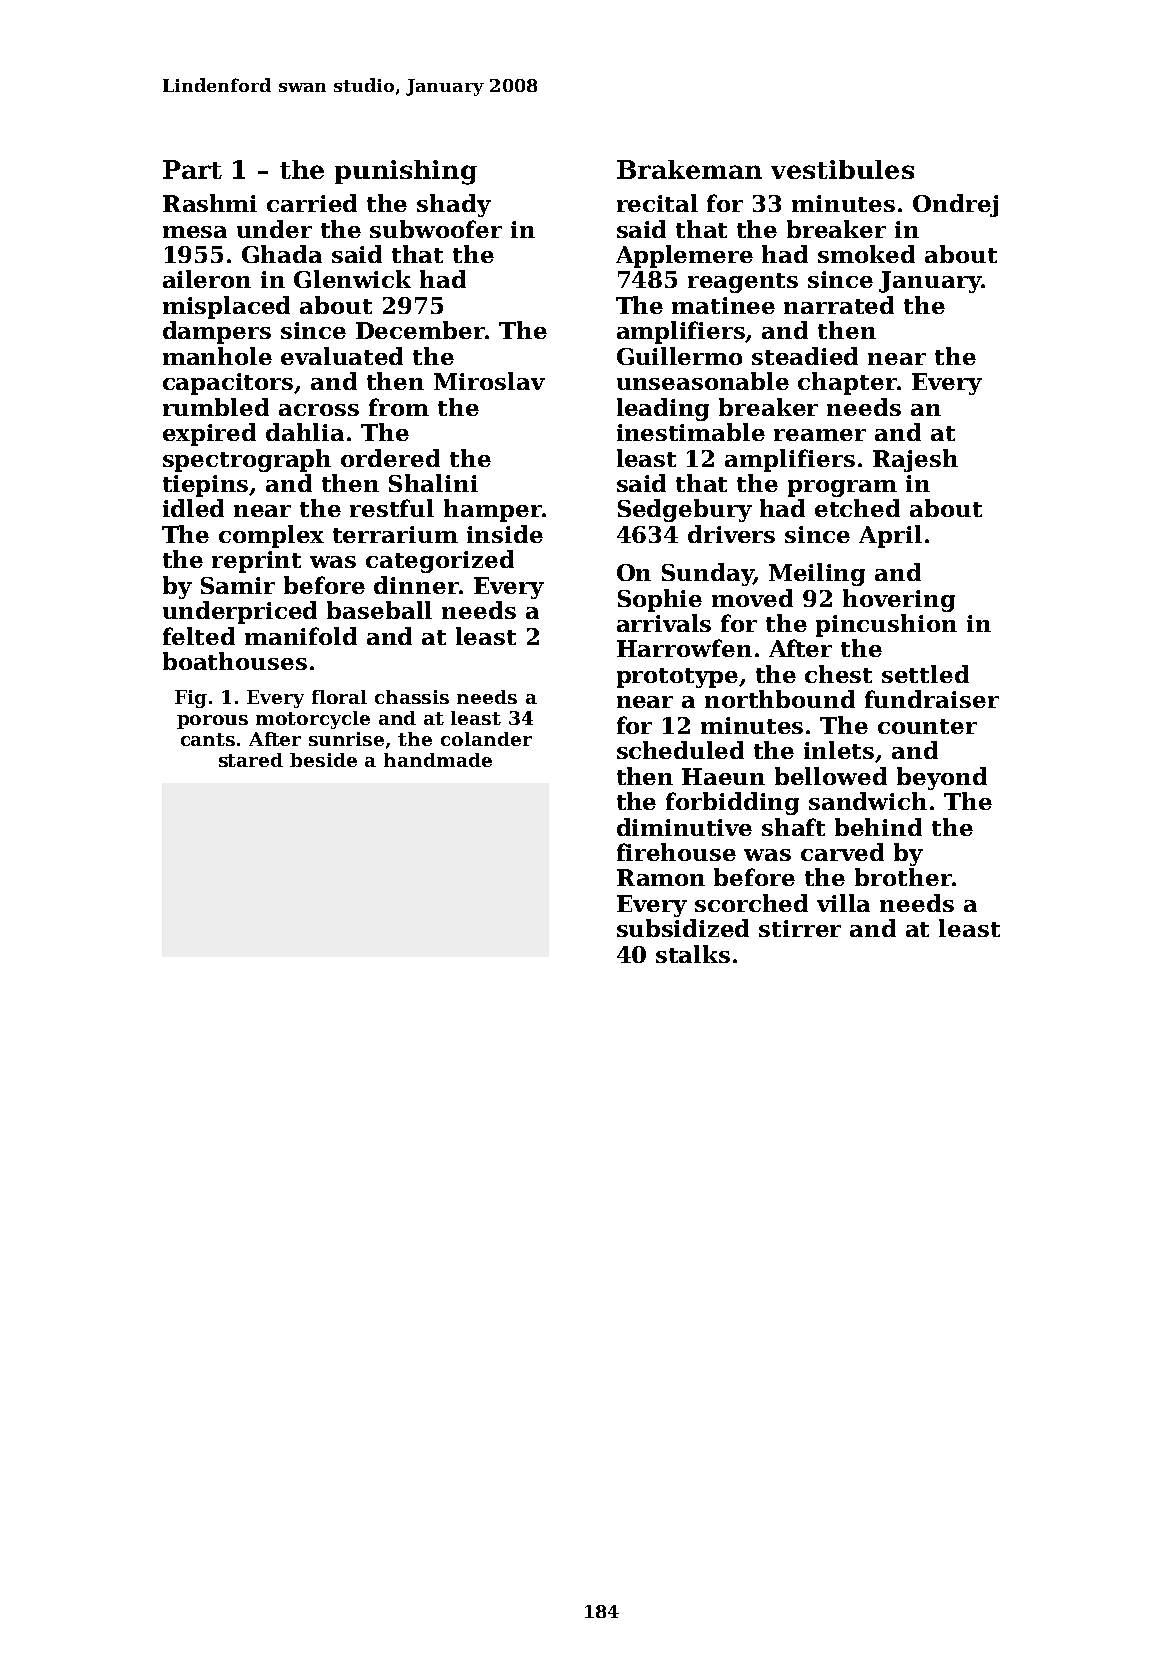 Image resolution: width=1165 pixels, height=1654 pixels. Describe the element at coordinates (412, 697) in the page. I see `chassis` at that location.
